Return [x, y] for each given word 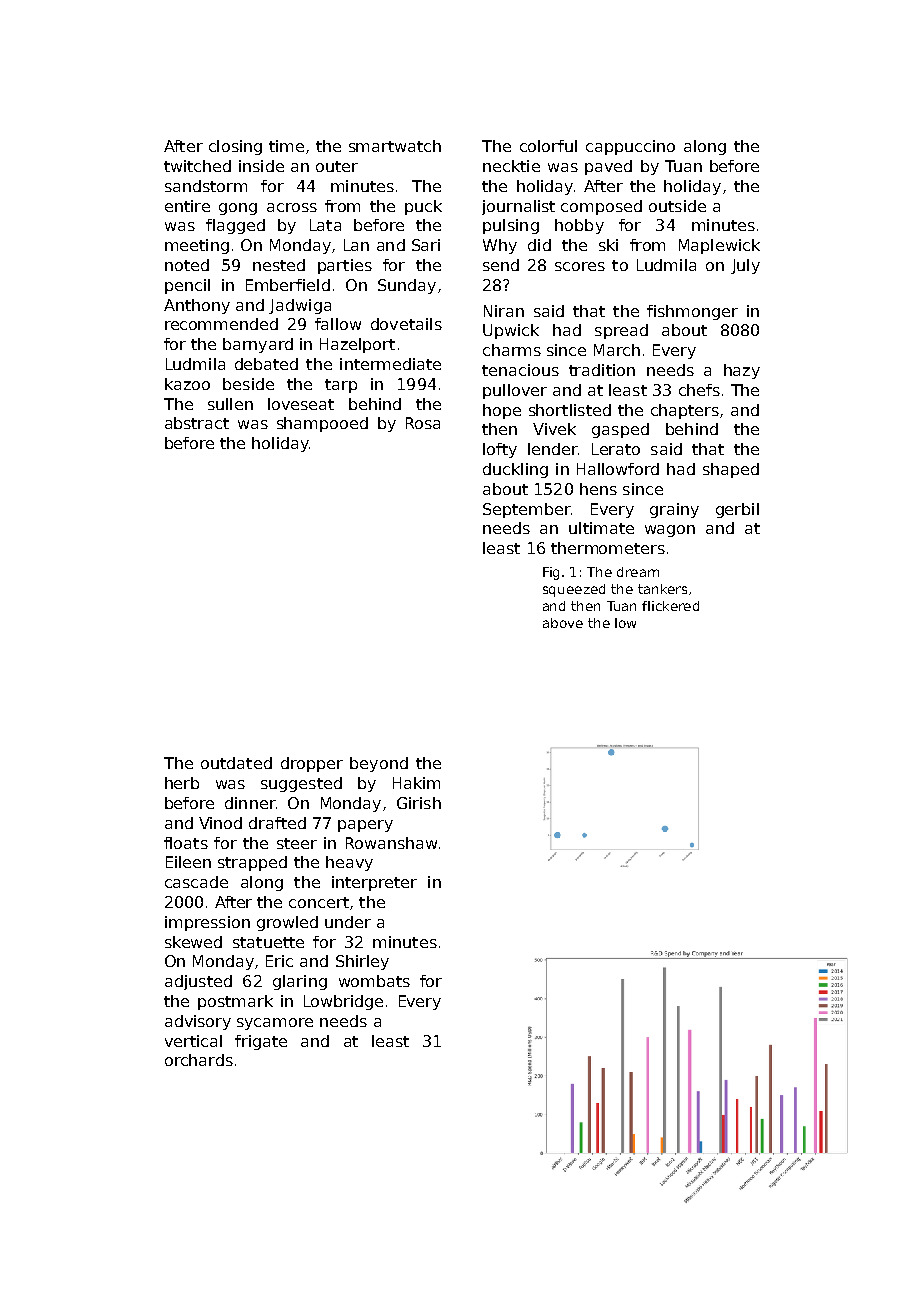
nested [279, 265]
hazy [742, 371]
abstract [197, 423]
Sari [426, 245]
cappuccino [630, 147]
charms [512, 350]
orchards [199, 1060]
